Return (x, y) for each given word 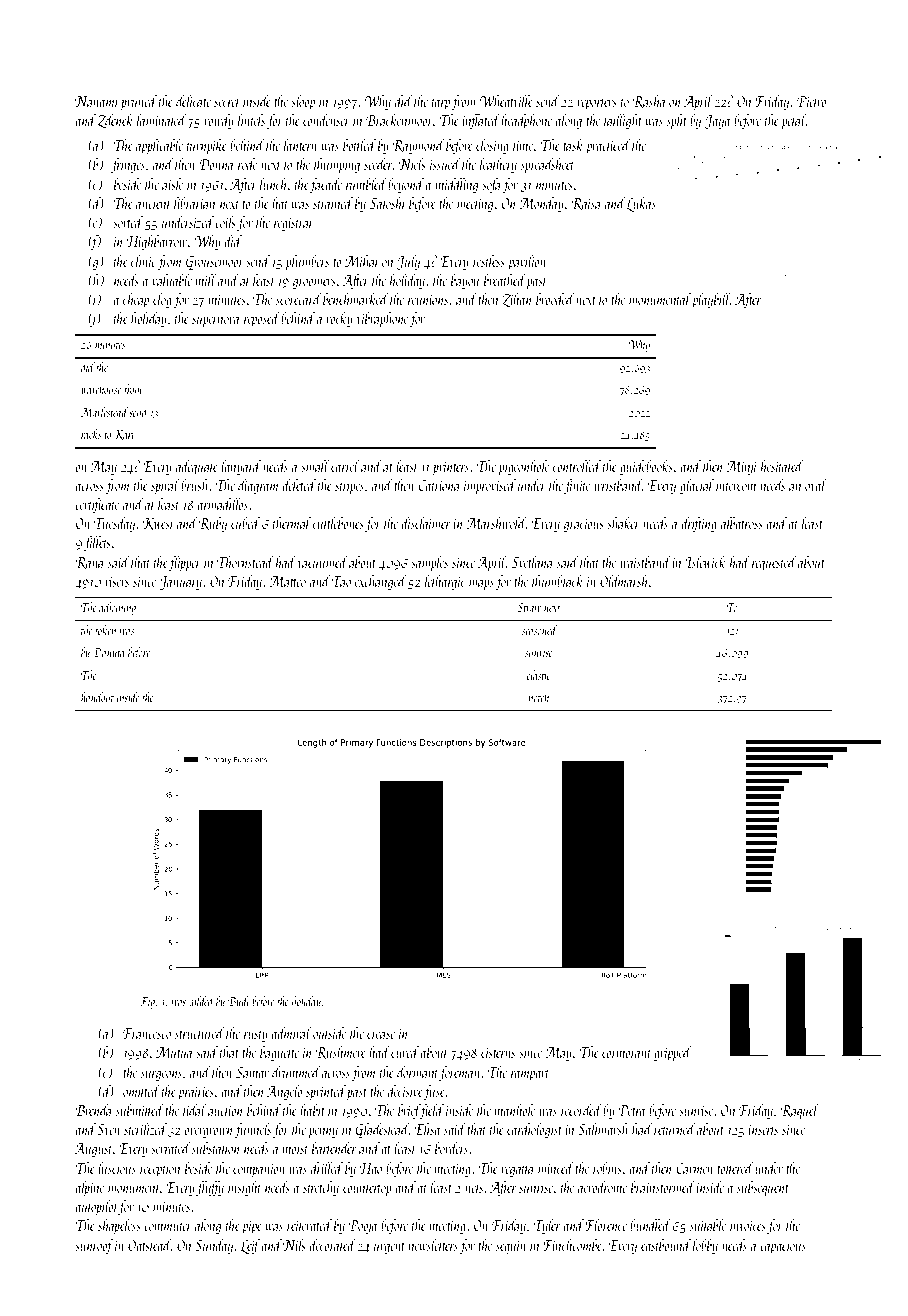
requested (774, 564)
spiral (165, 486)
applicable (159, 146)
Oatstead (149, 1245)
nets (474, 1189)
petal (794, 121)
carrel (345, 466)
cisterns (498, 1053)
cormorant (626, 1054)
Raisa (586, 204)
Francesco (147, 1033)
